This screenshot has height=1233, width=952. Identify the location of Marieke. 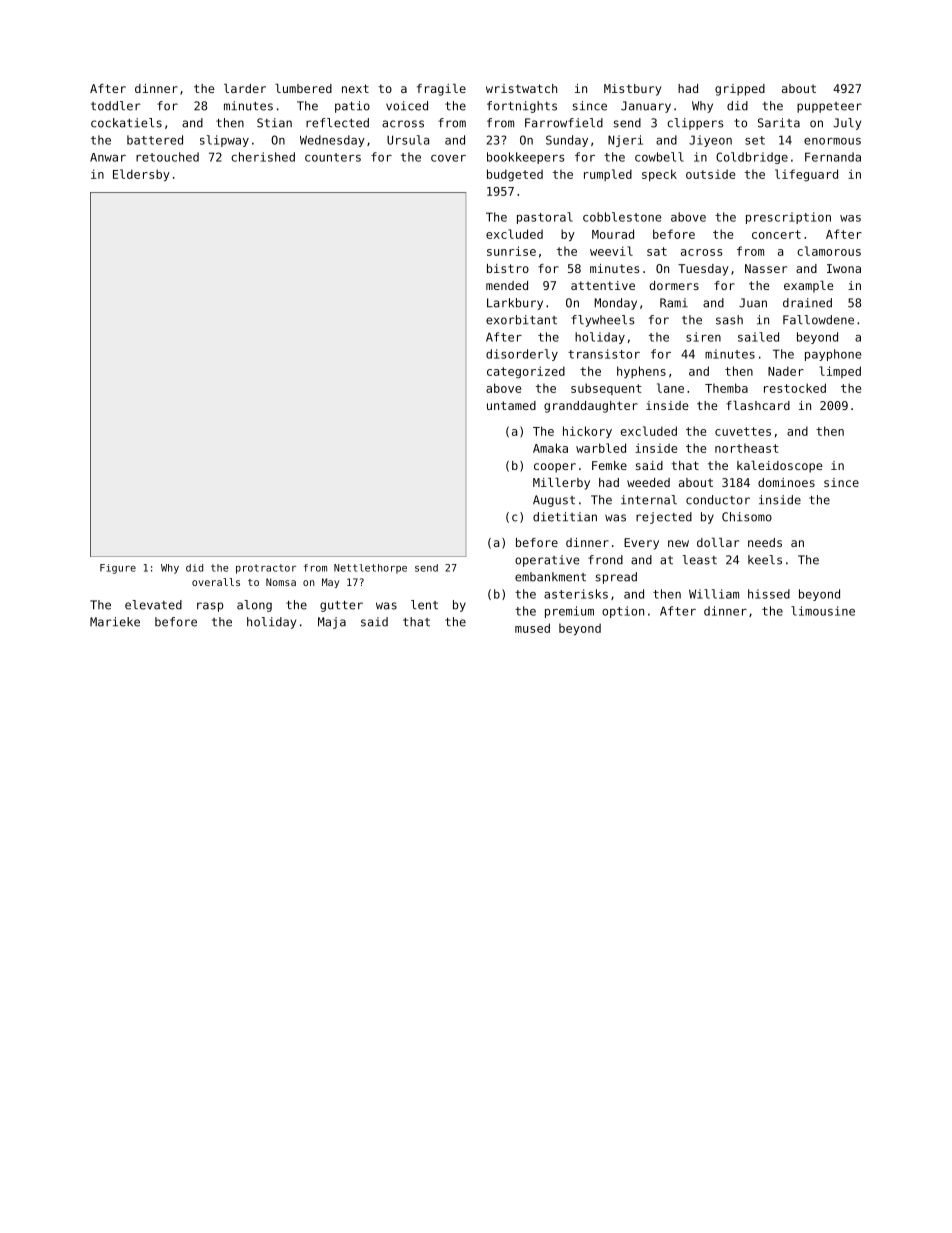
(115, 622).
